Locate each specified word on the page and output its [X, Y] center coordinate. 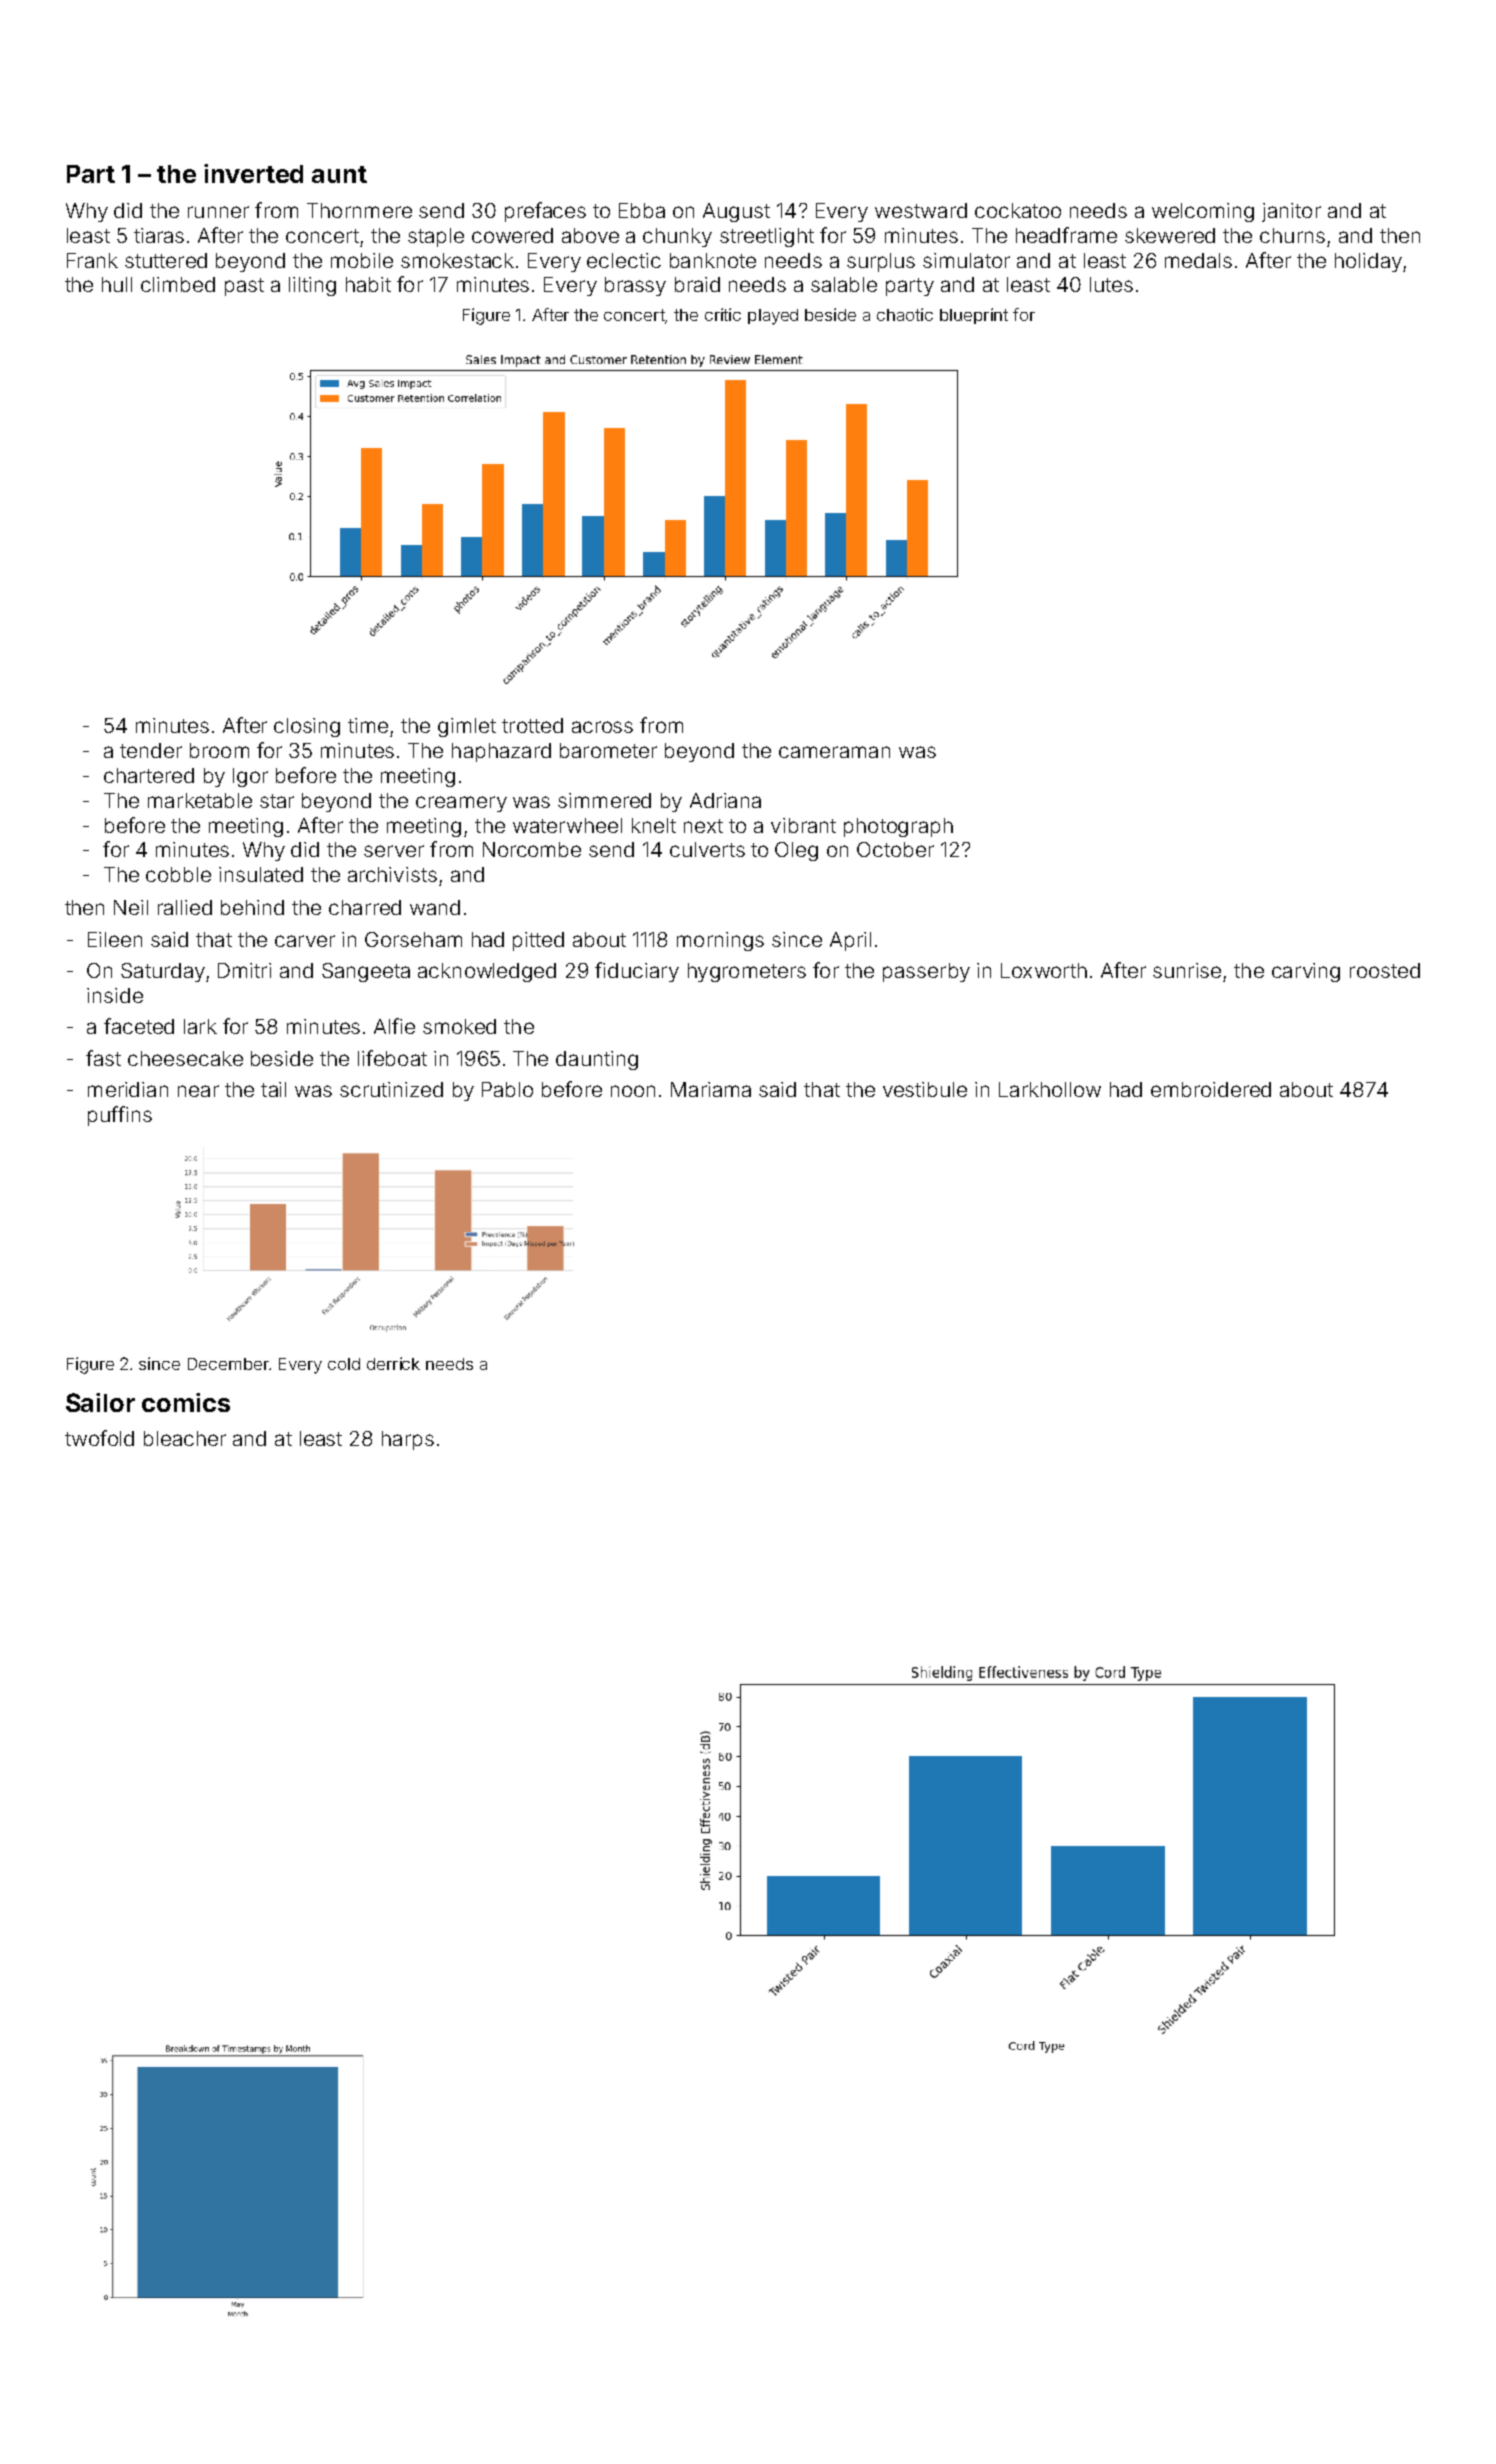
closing [307, 727]
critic [723, 314]
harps [408, 1440]
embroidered [1211, 1089]
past [244, 287]
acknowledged [487, 972]
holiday [1368, 262]
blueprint [974, 316]
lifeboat [392, 1058]
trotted [532, 725]
